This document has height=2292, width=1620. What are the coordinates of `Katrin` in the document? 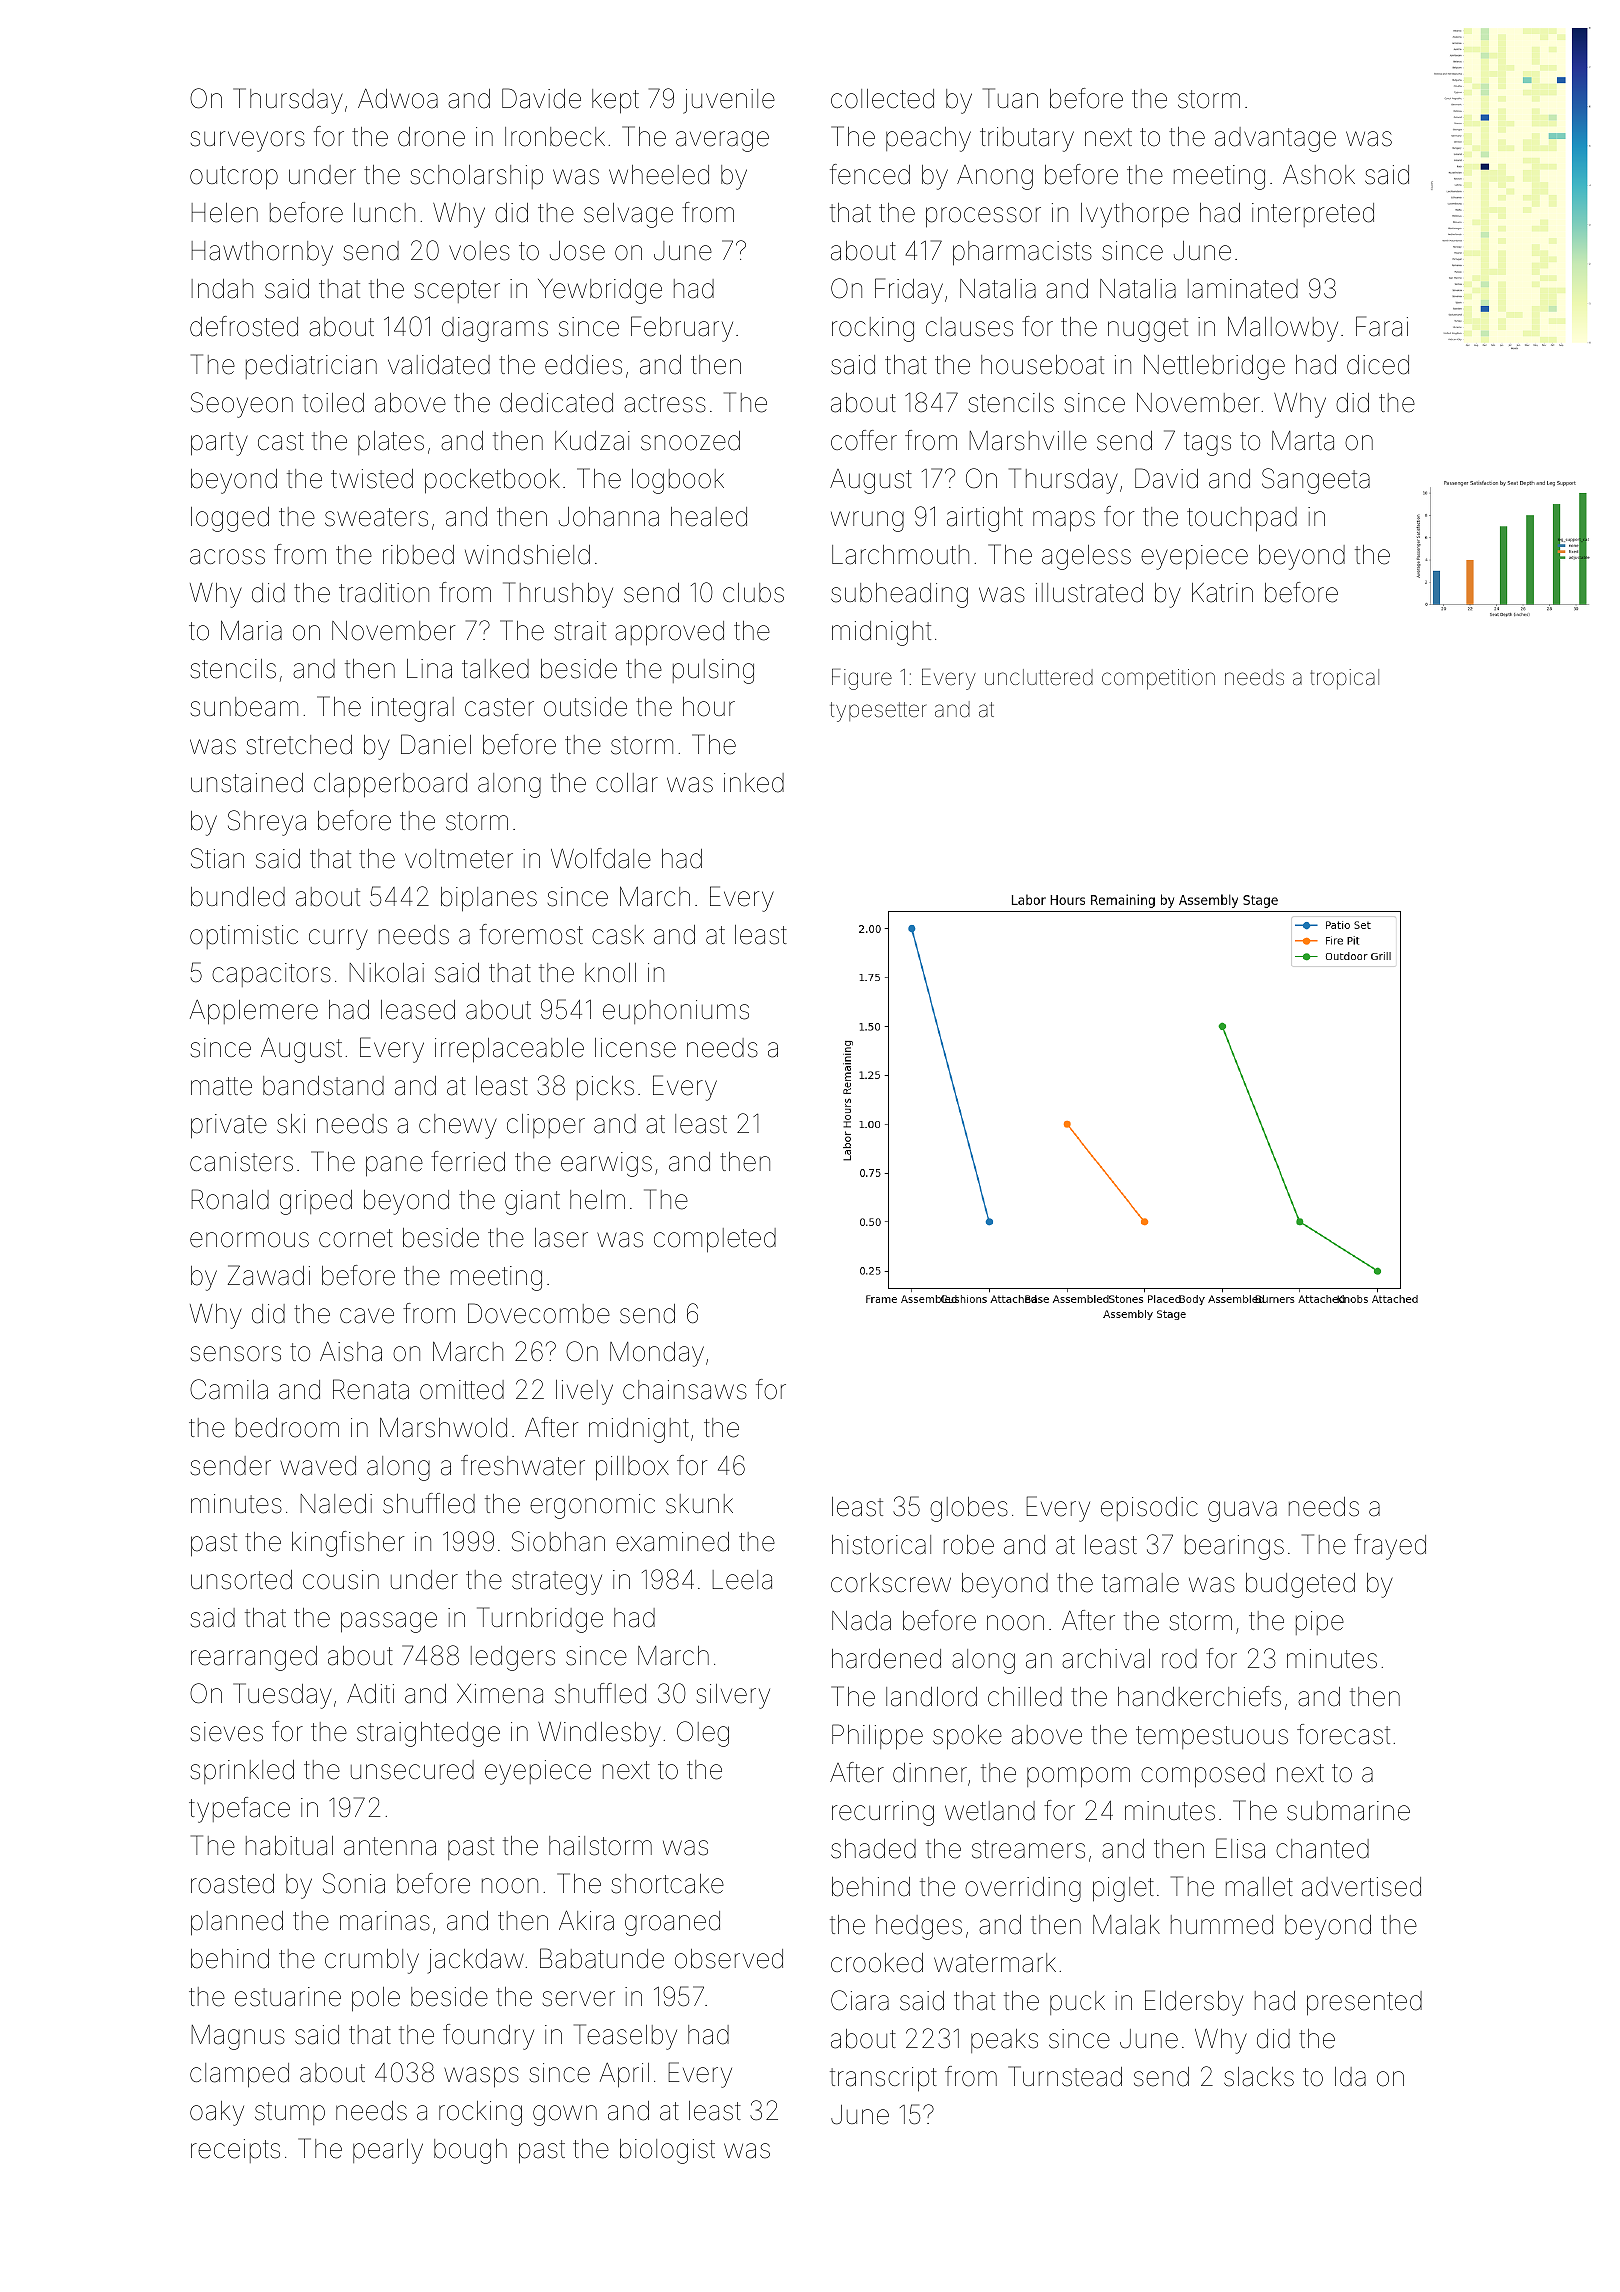 It's located at (1222, 593).
